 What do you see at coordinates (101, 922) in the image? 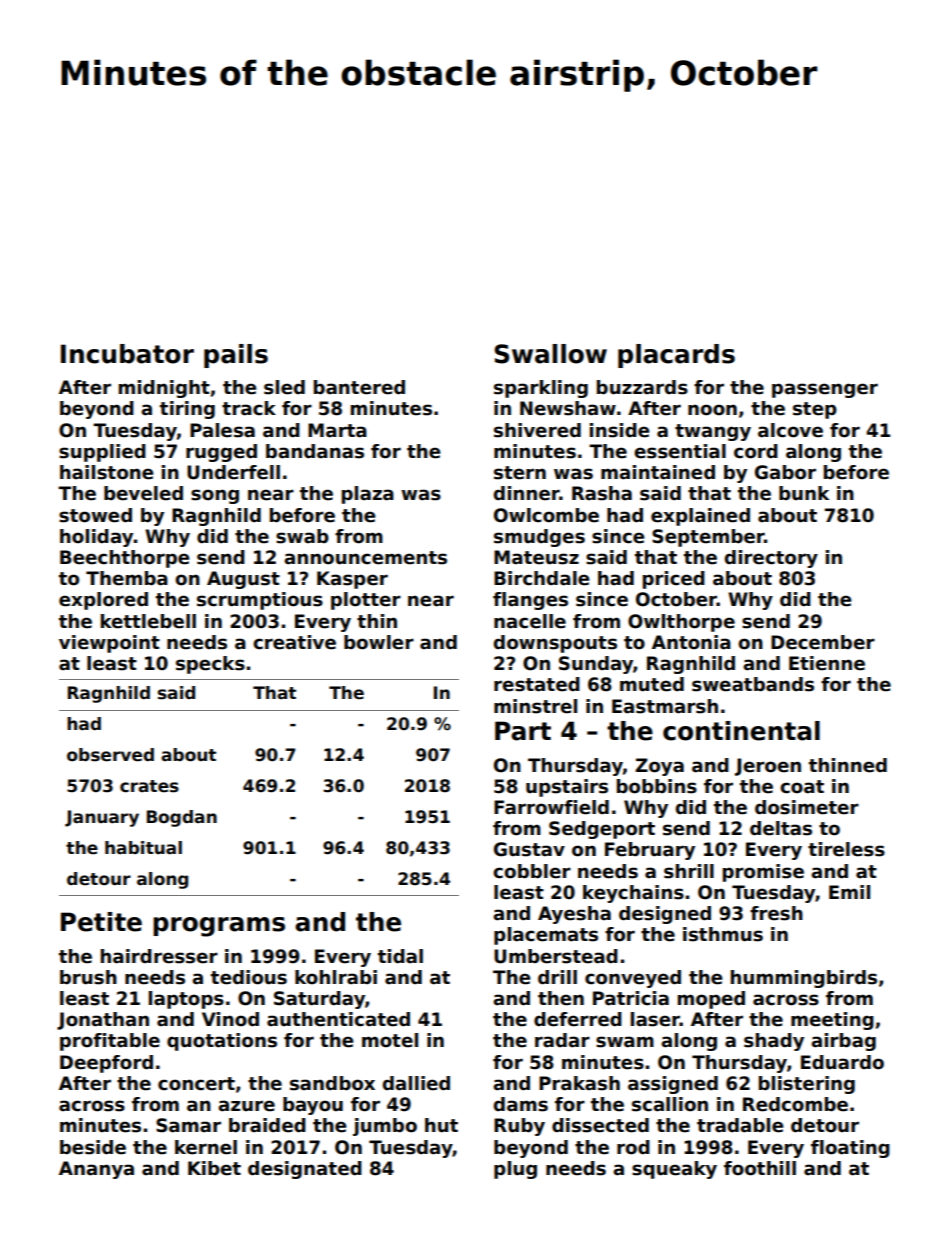
I see `Petite` at bounding box center [101, 922].
